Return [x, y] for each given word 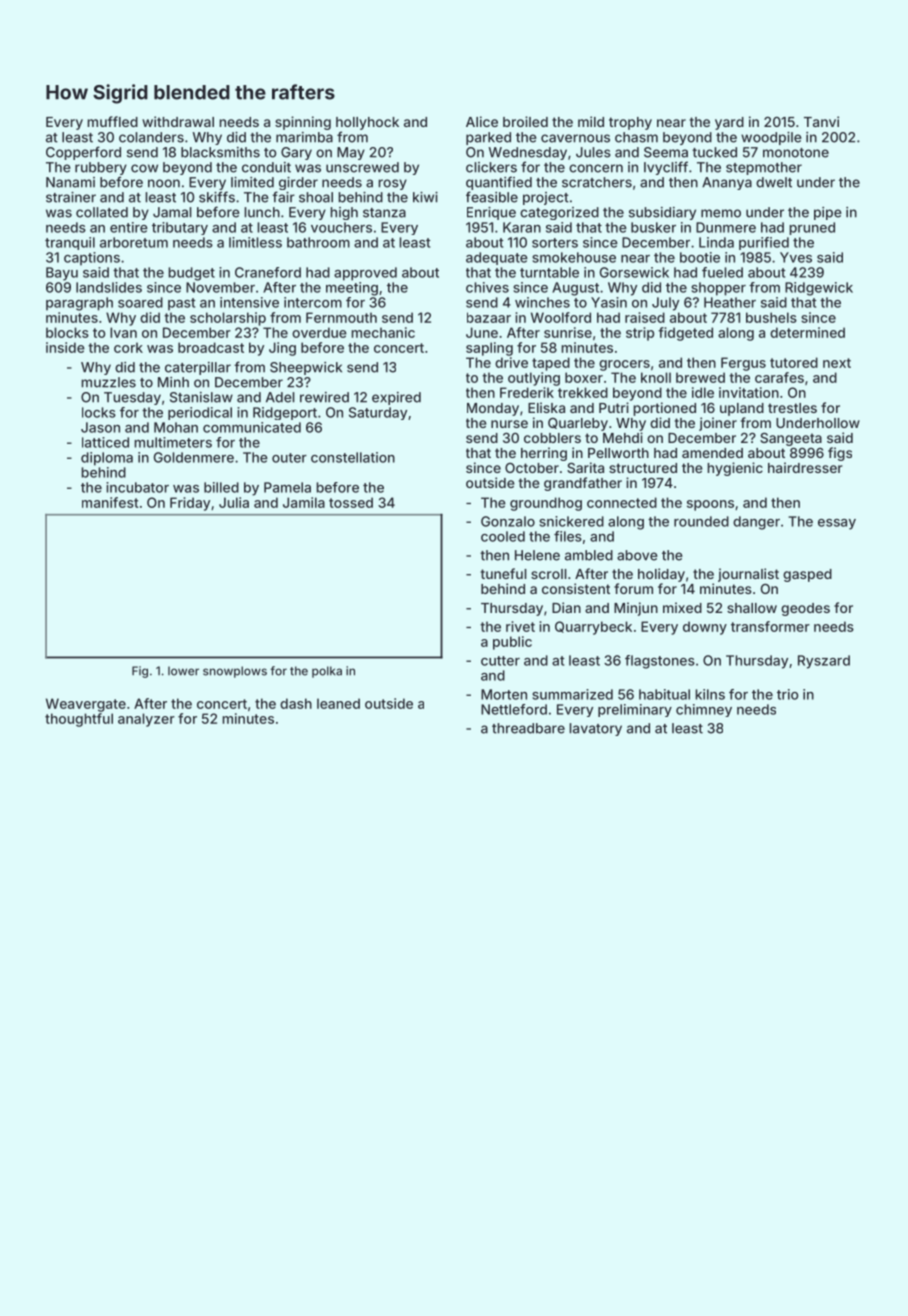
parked [488, 138]
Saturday [378, 413]
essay [837, 524]
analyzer [146, 720]
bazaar [489, 317]
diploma [107, 459]
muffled [112, 121]
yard [729, 123]
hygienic [735, 469]
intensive [249, 302]
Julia [234, 502]
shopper [718, 289]
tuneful [504, 573]
